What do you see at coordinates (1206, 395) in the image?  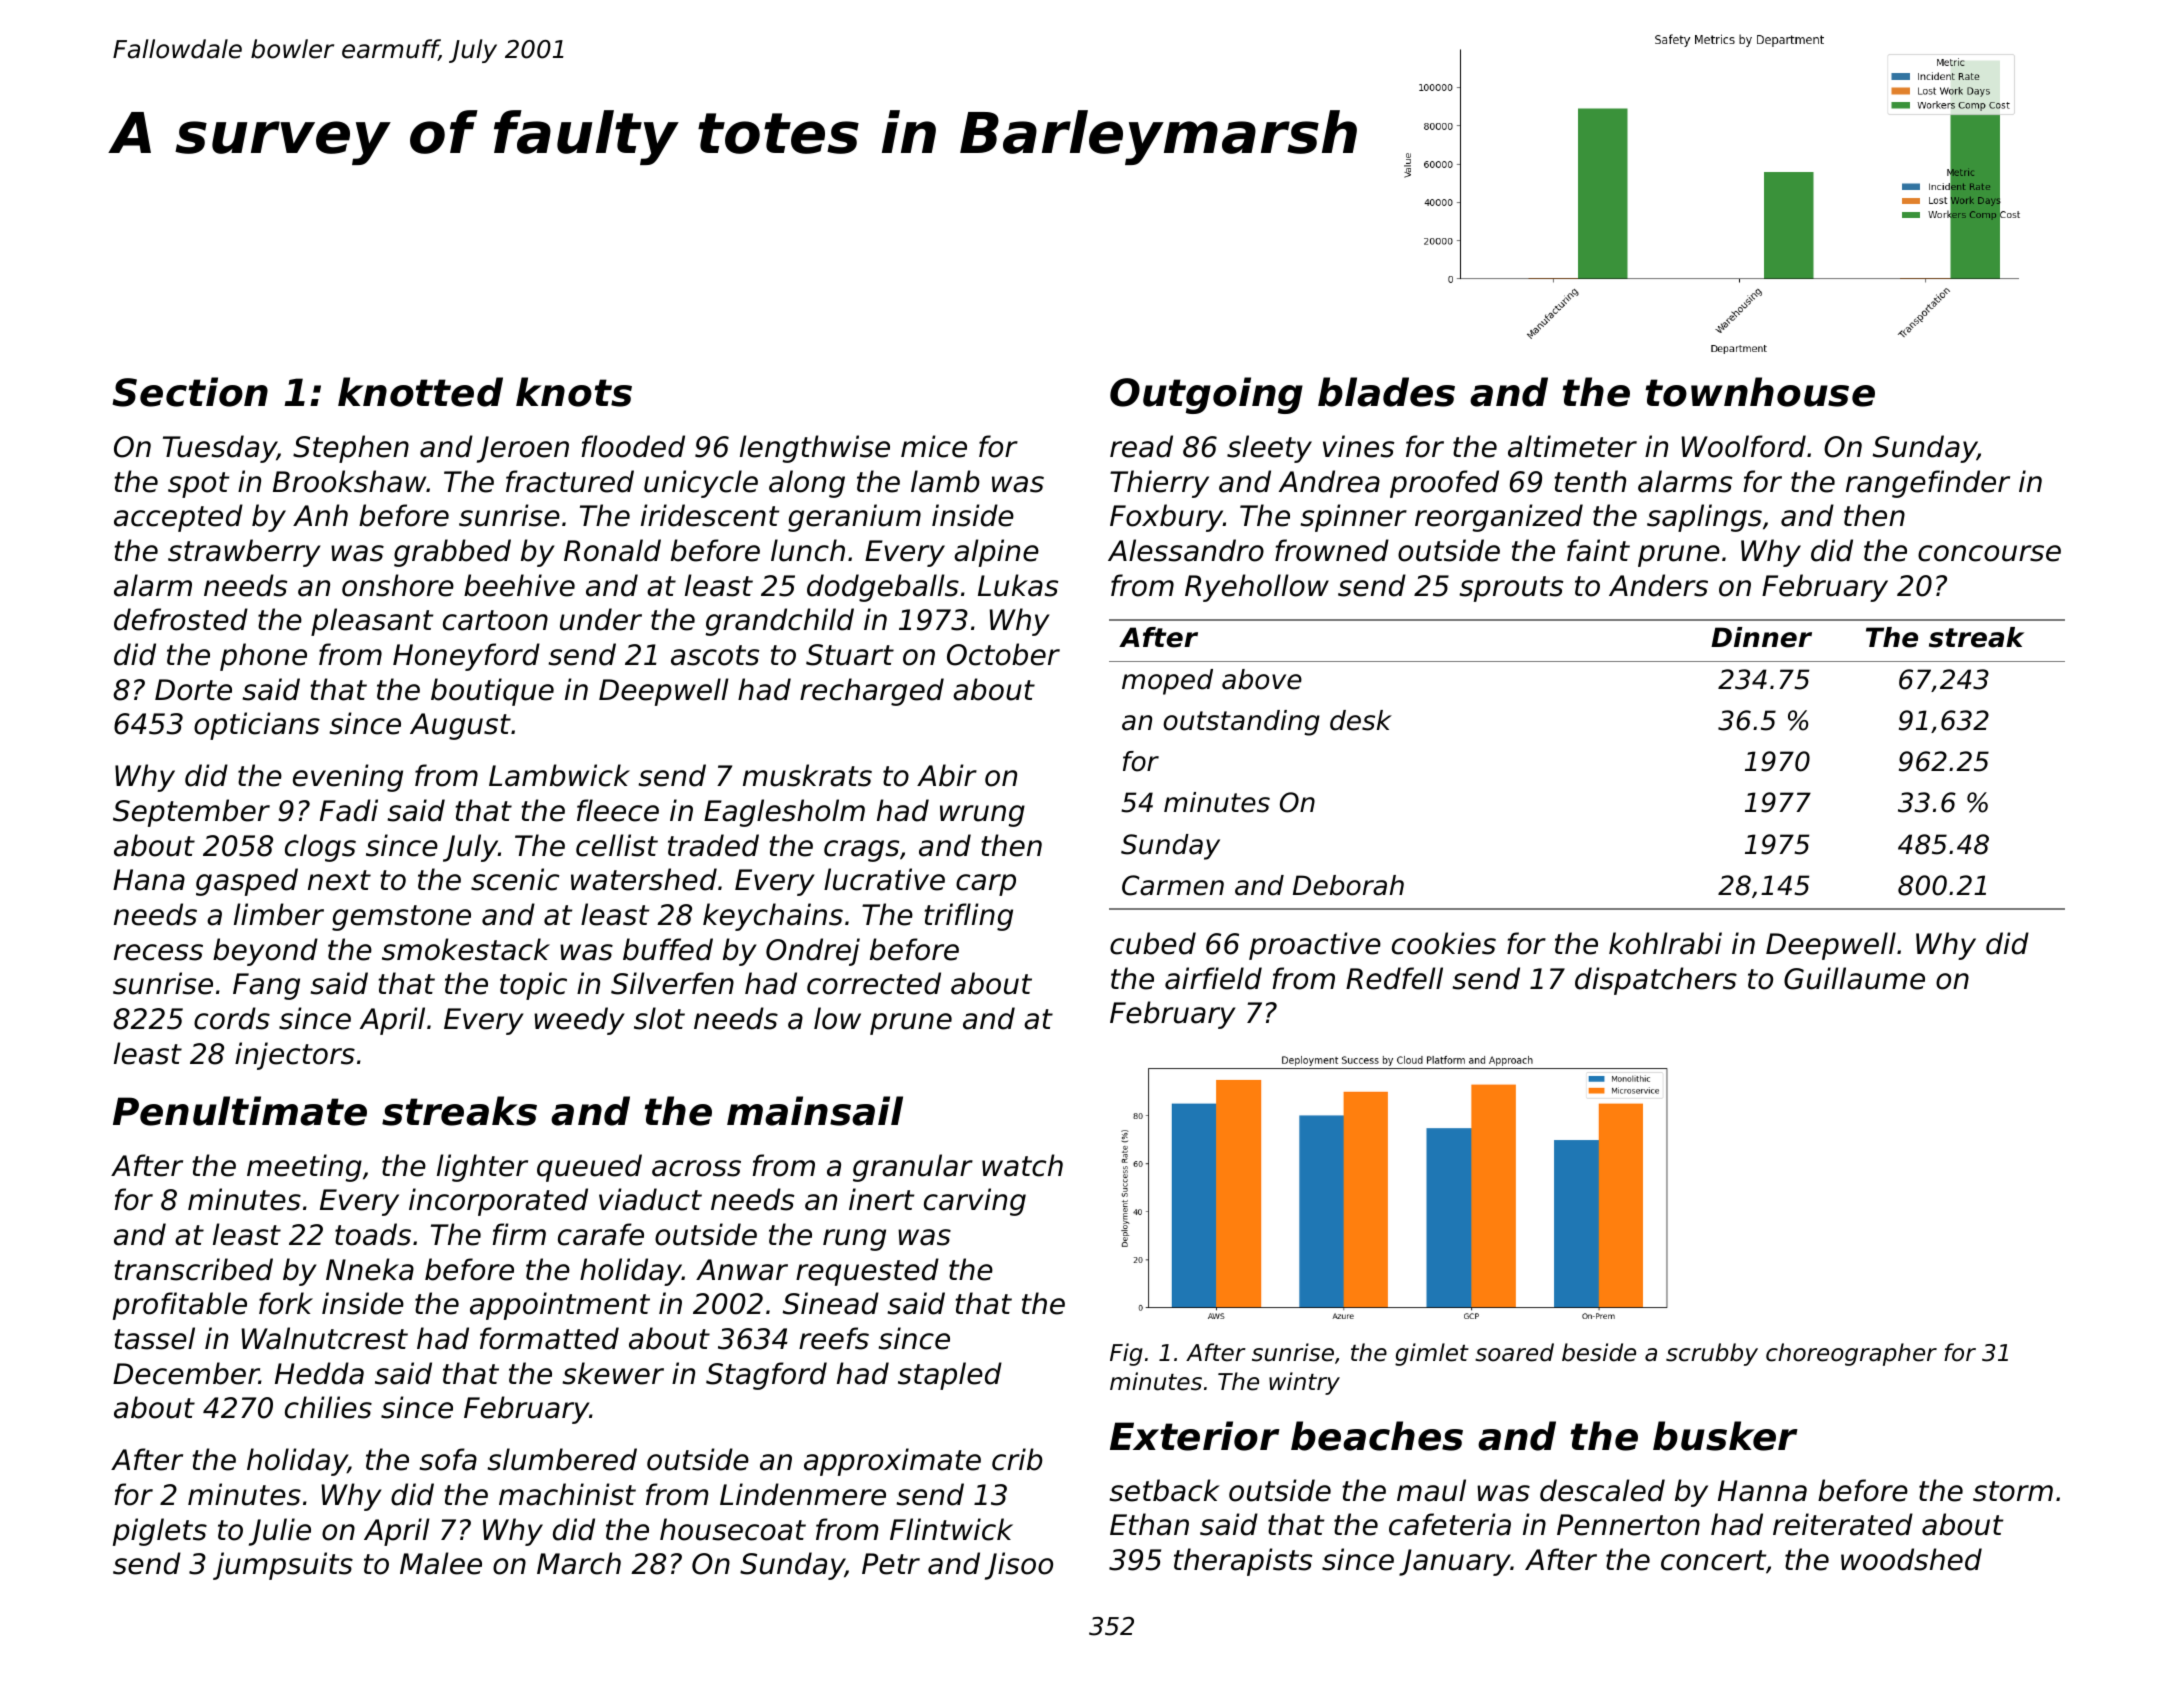 I see `Outgoing` at bounding box center [1206, 395].
